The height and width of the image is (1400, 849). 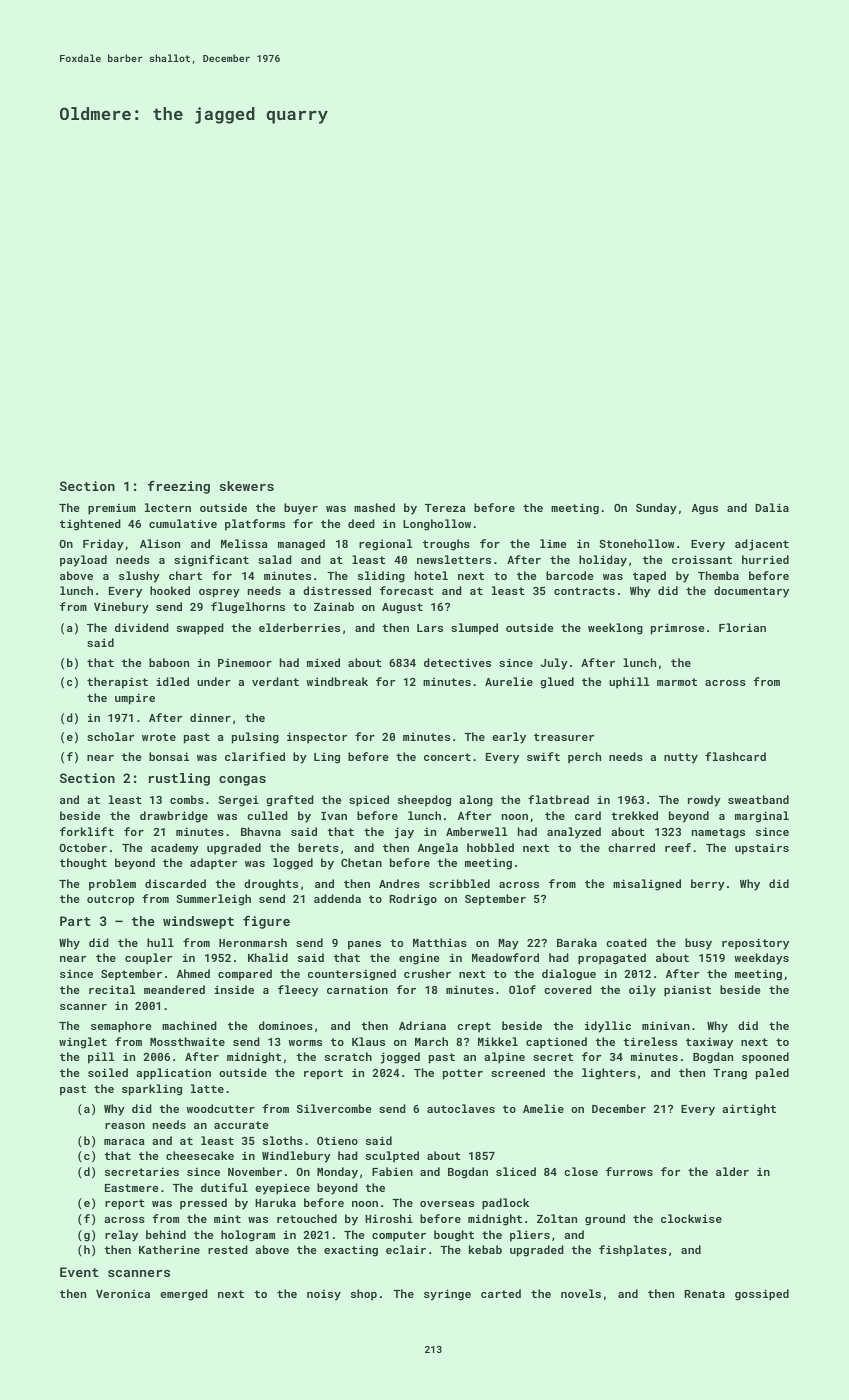 I want to click on Veronica, so click(x=123, y=1293).
